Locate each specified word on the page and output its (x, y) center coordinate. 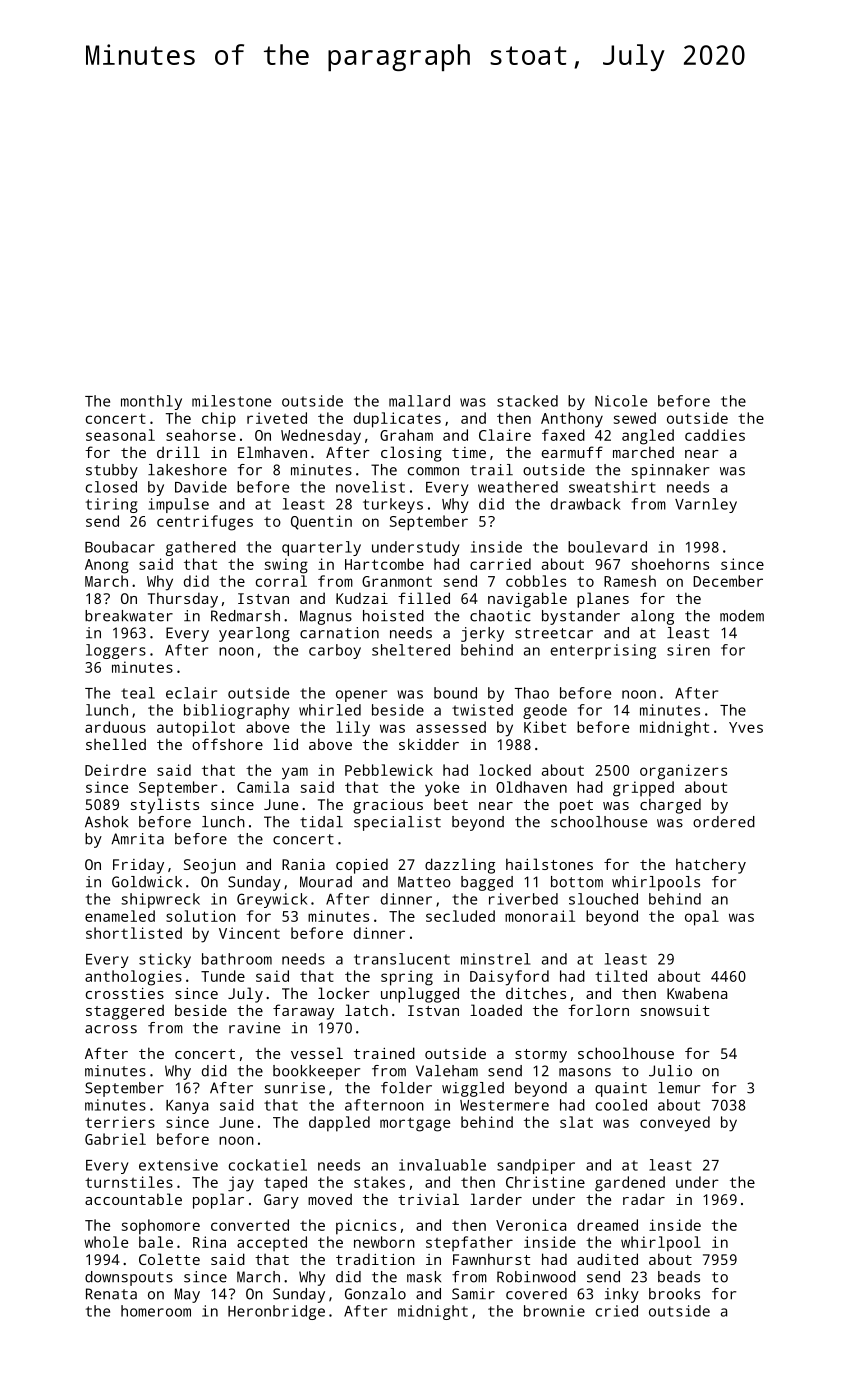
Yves (746, 727)
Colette (169, 1259)
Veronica (531, 1225)
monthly (151, 402)
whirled (330, 710)
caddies (715, 435)
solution (201, 916)
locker (344, 993)
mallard (419, 401)
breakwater (129, 616)
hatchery (711, 866)
